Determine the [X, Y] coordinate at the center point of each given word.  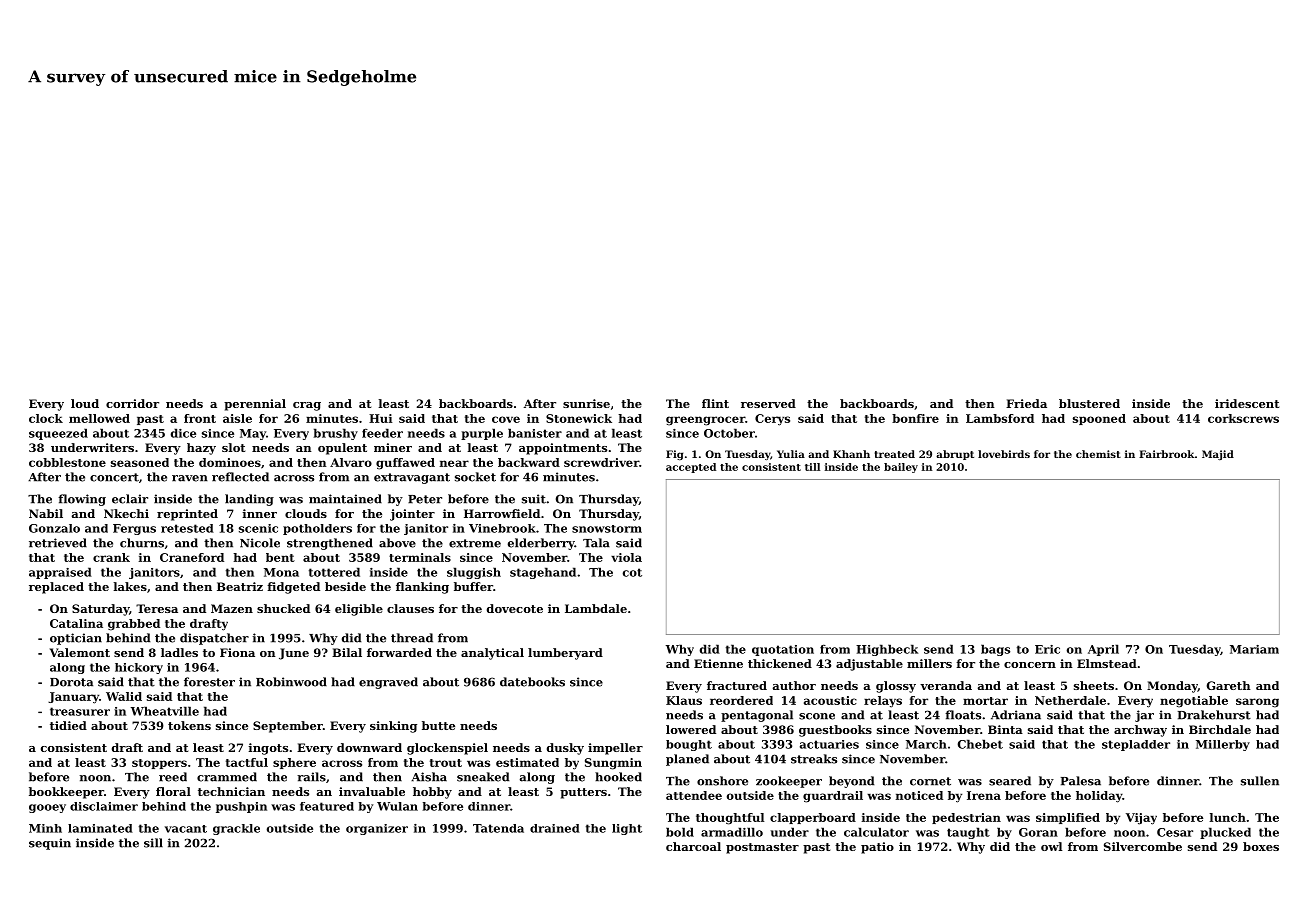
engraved [388, 683]
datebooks [532, 682]
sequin [50, 844]
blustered [1089, 403]
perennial [255, 405]
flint [715, 403]
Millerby [1223, 745]
